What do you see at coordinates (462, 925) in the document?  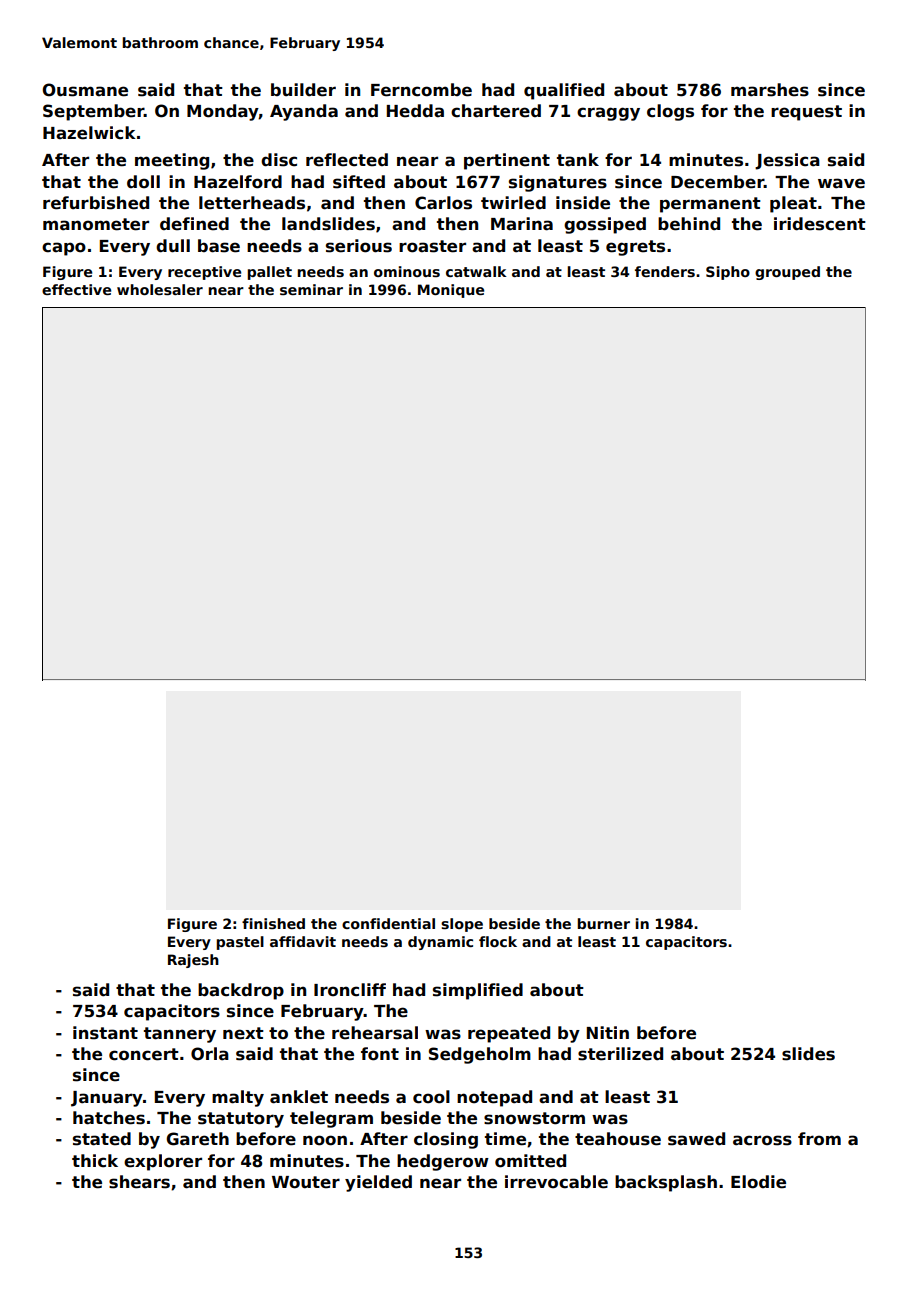 I see `slope` at bounding box center [462, 925].
